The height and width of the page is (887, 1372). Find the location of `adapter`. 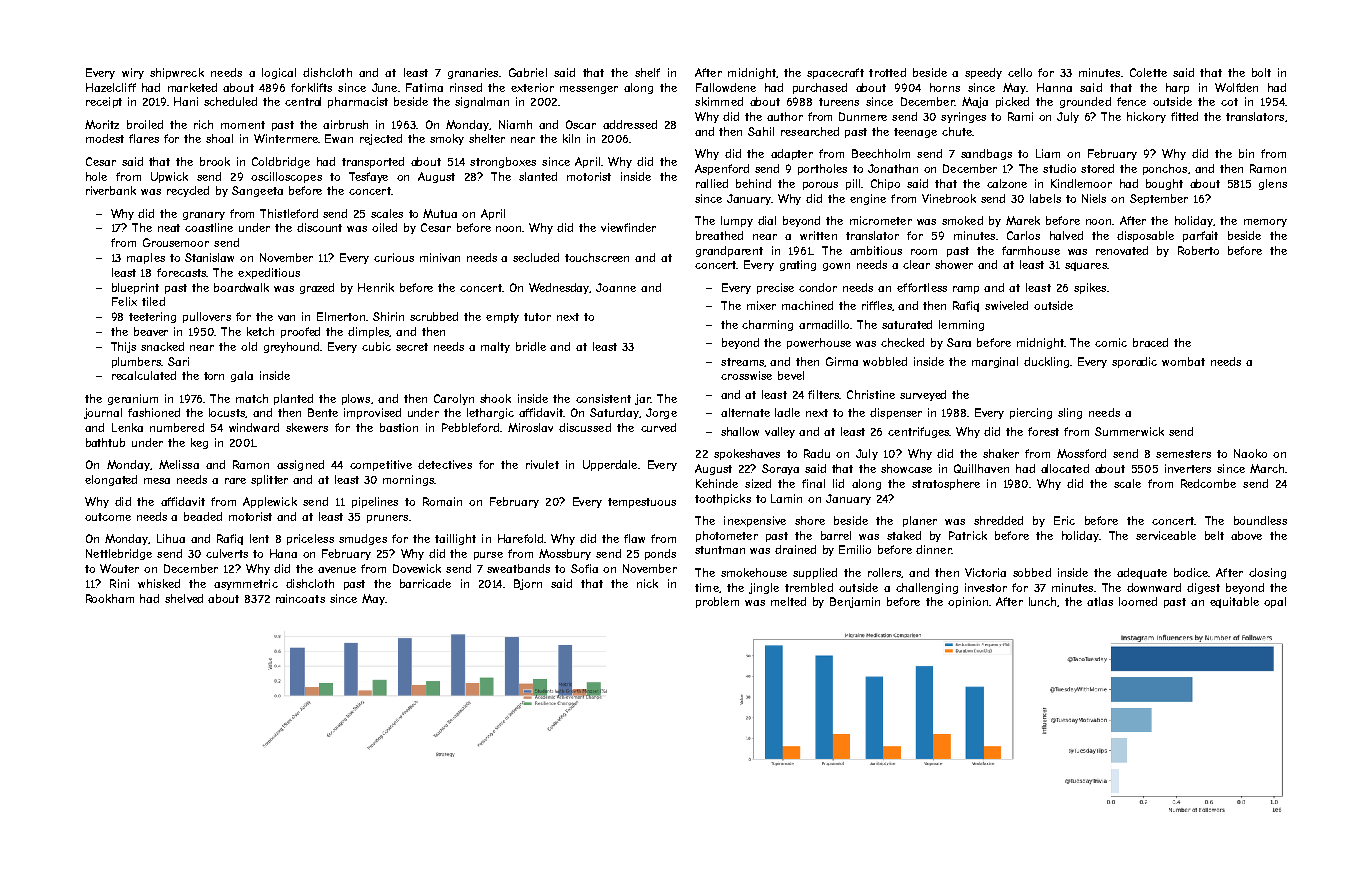

adapter is located at coordinates (792, 154).
